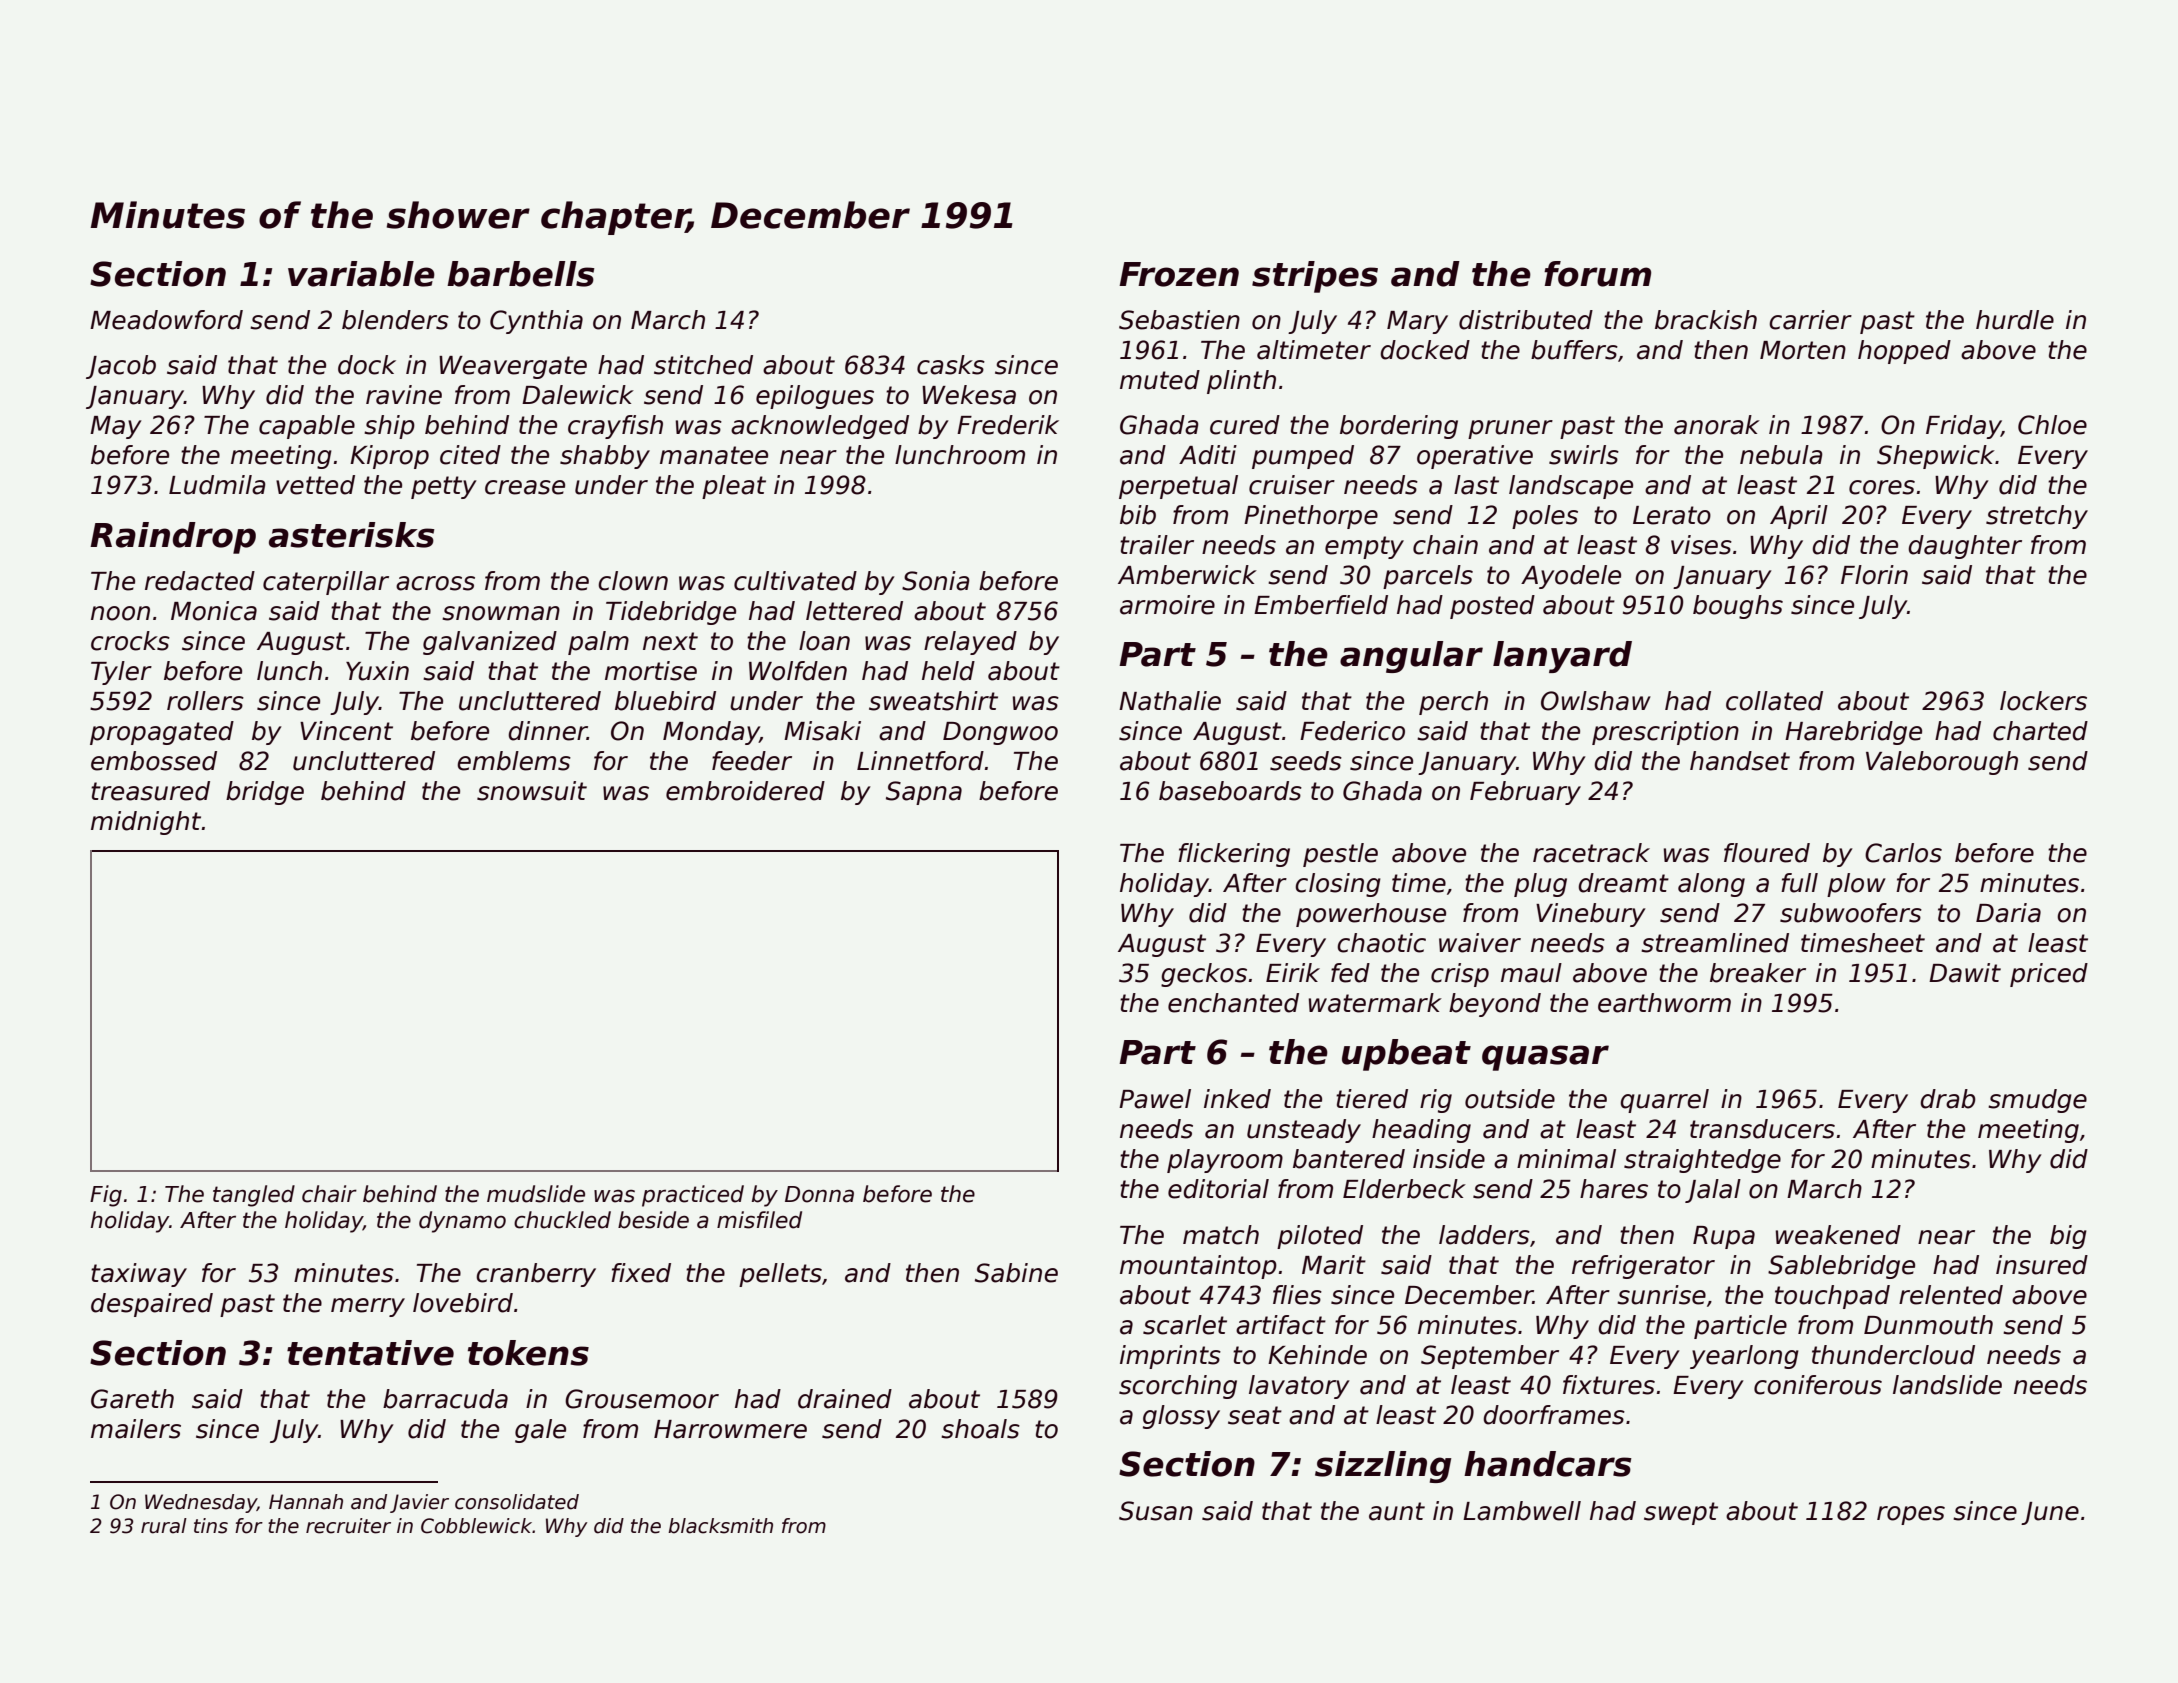  Describe the element at coordinates (1911, 1515) in the screenshot. I see `ropes` at that location.
